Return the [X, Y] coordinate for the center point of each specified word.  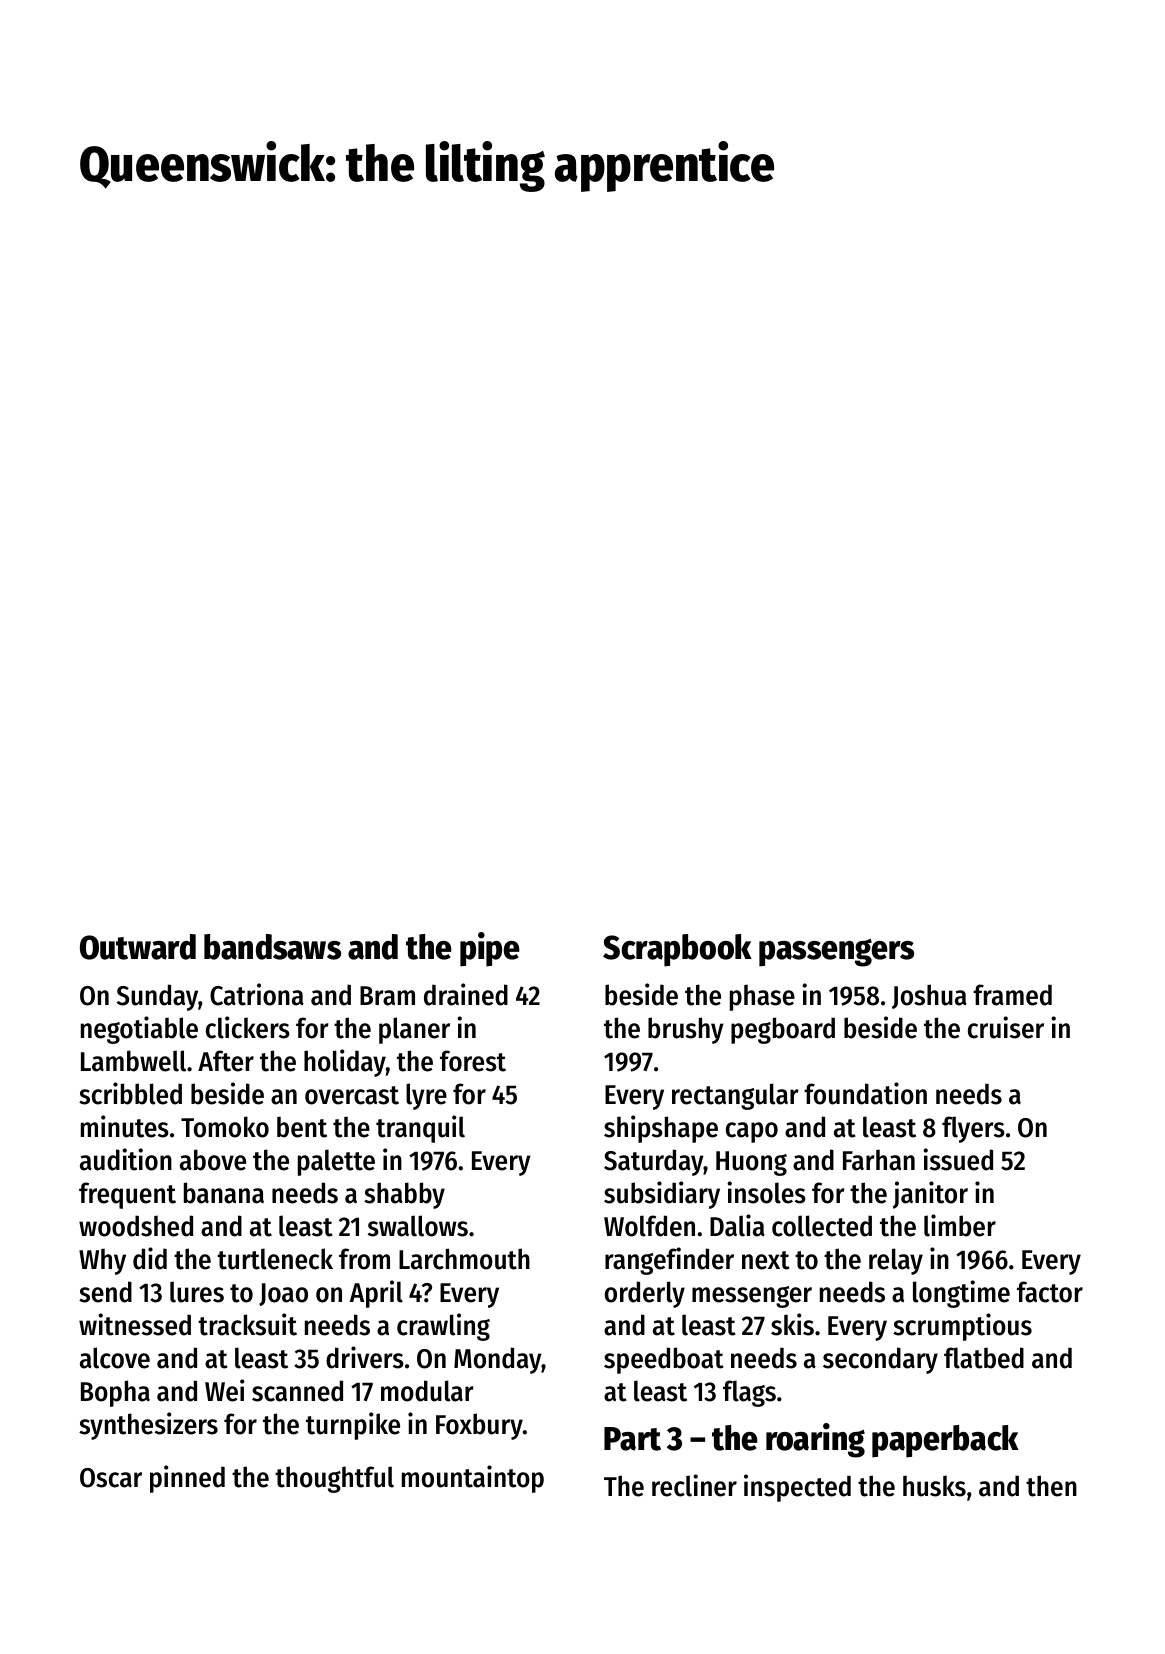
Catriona [257, 994]
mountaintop [473, 1479]
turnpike [353, 1426]
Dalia [737, 1225]
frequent [127, 1195]
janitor [930, 1195]
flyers [973, 1129]
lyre [426, 1096]
